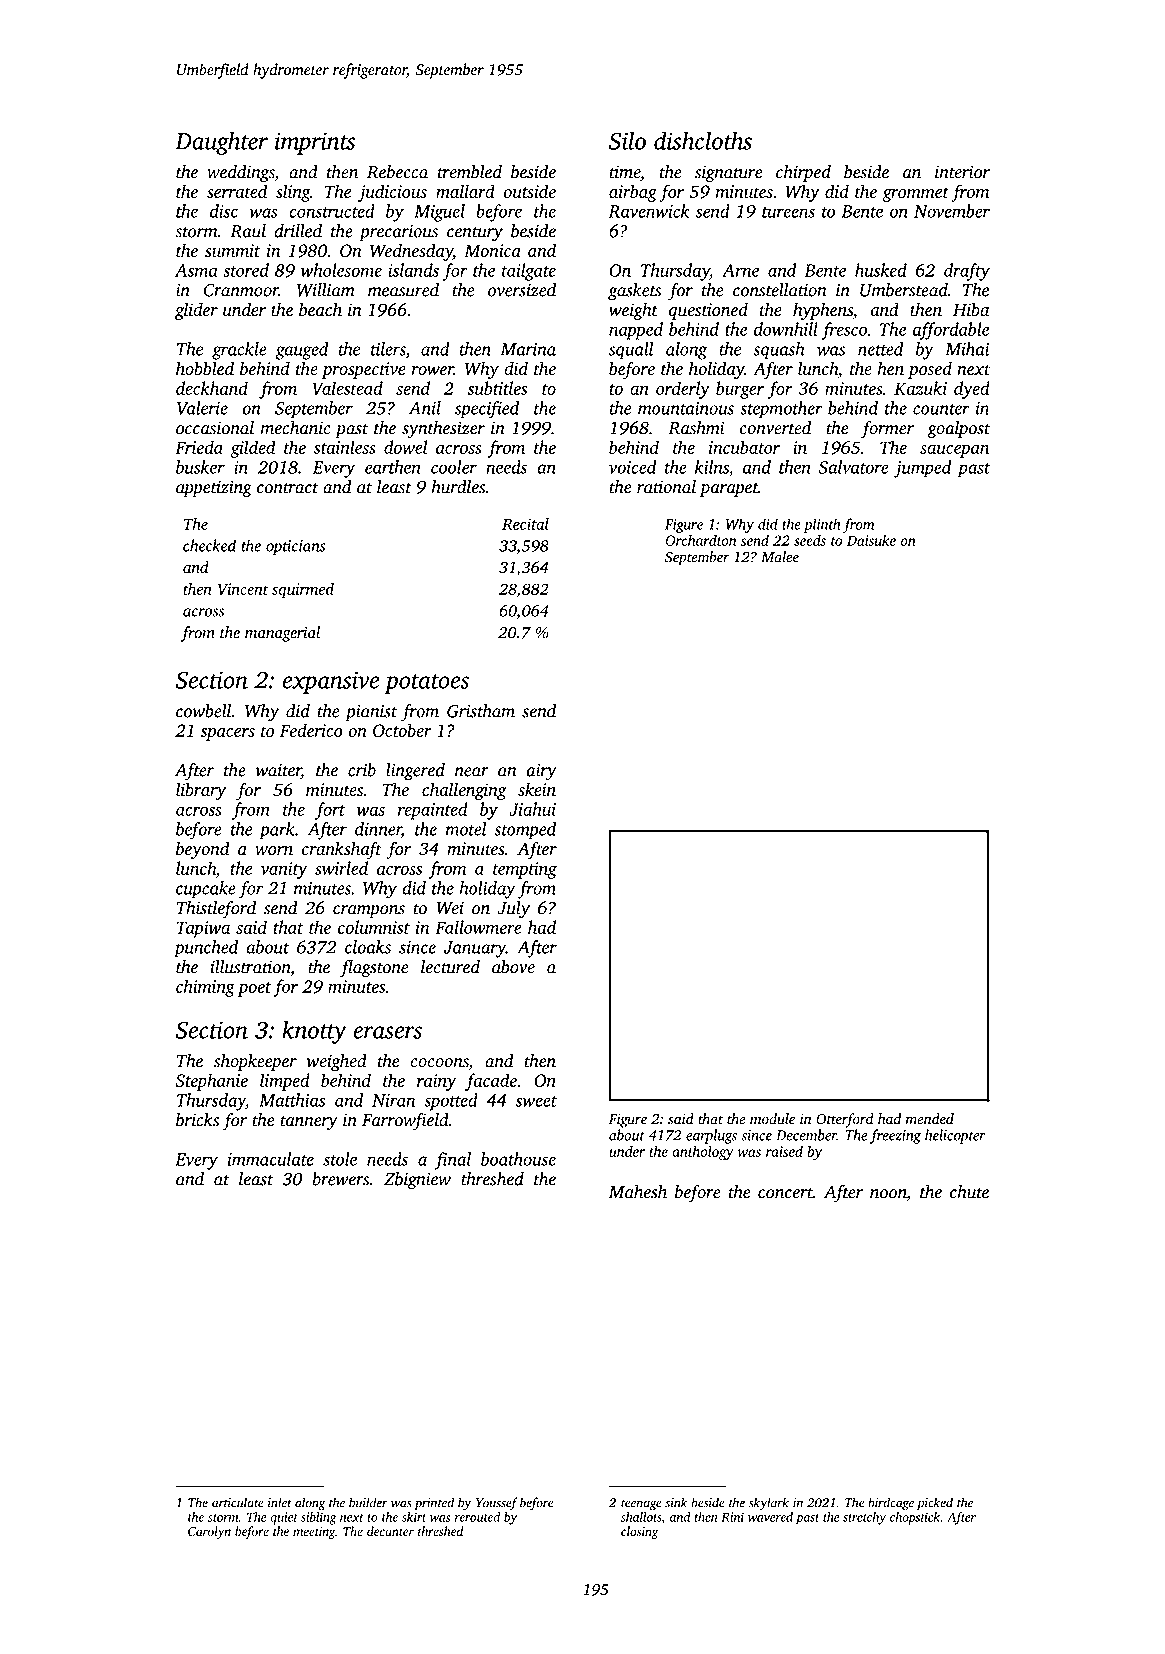 The height and width of the image is (1654, 1165). I want to click on managerial, so click(282, 634).
